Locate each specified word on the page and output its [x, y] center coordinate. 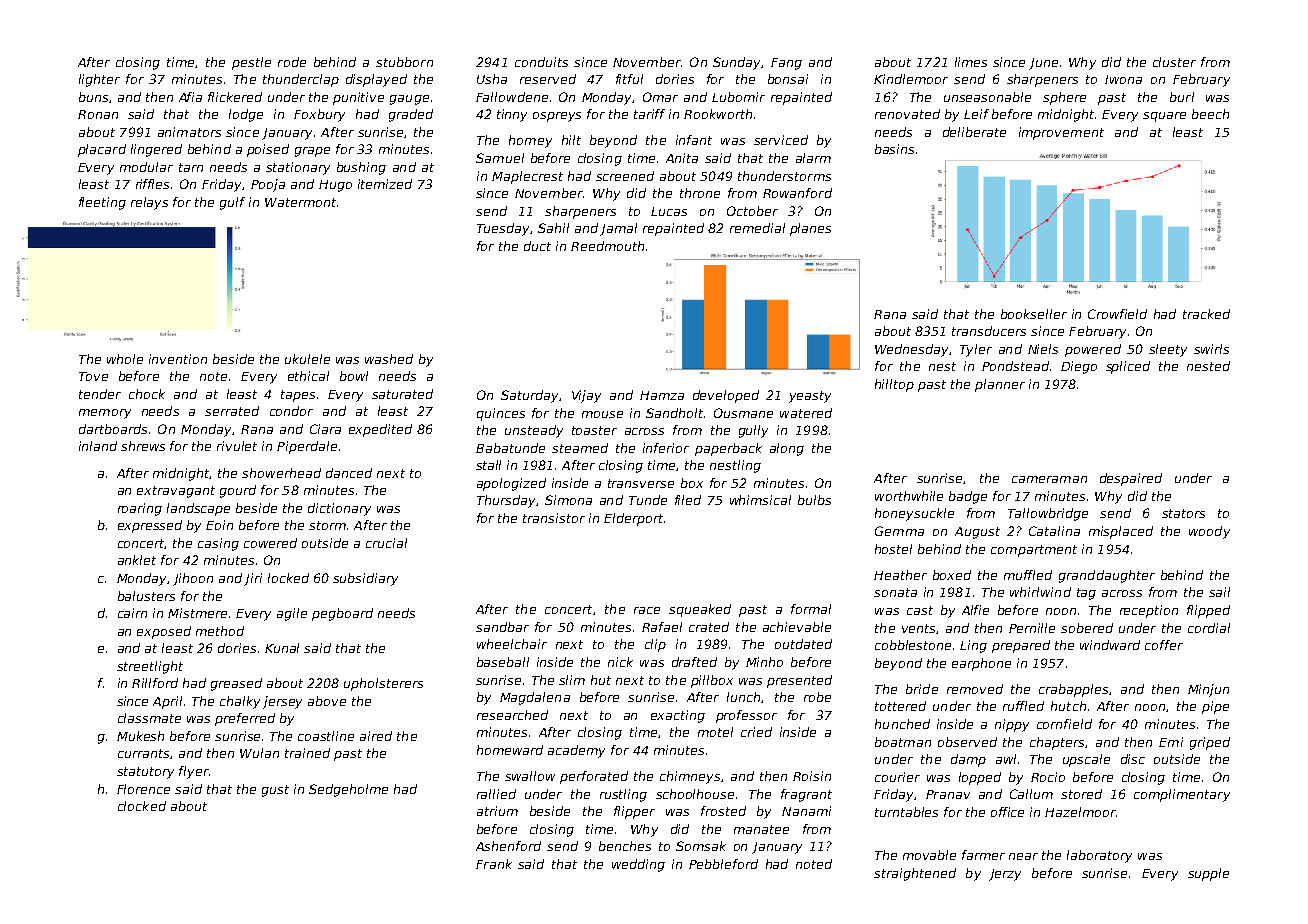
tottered [900, 706]
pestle [251, 63]
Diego [1079, 367]
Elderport [633, 519]
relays [149, 203]
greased [236, 684]
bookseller [1034, 314]
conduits [541, 62]
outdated [803, 644]
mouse [602, 414]
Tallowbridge [1048, 514]
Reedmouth [607, 246]
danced [349, 473]
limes [971, 62]
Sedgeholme [348, 790]
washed [389, 359]
